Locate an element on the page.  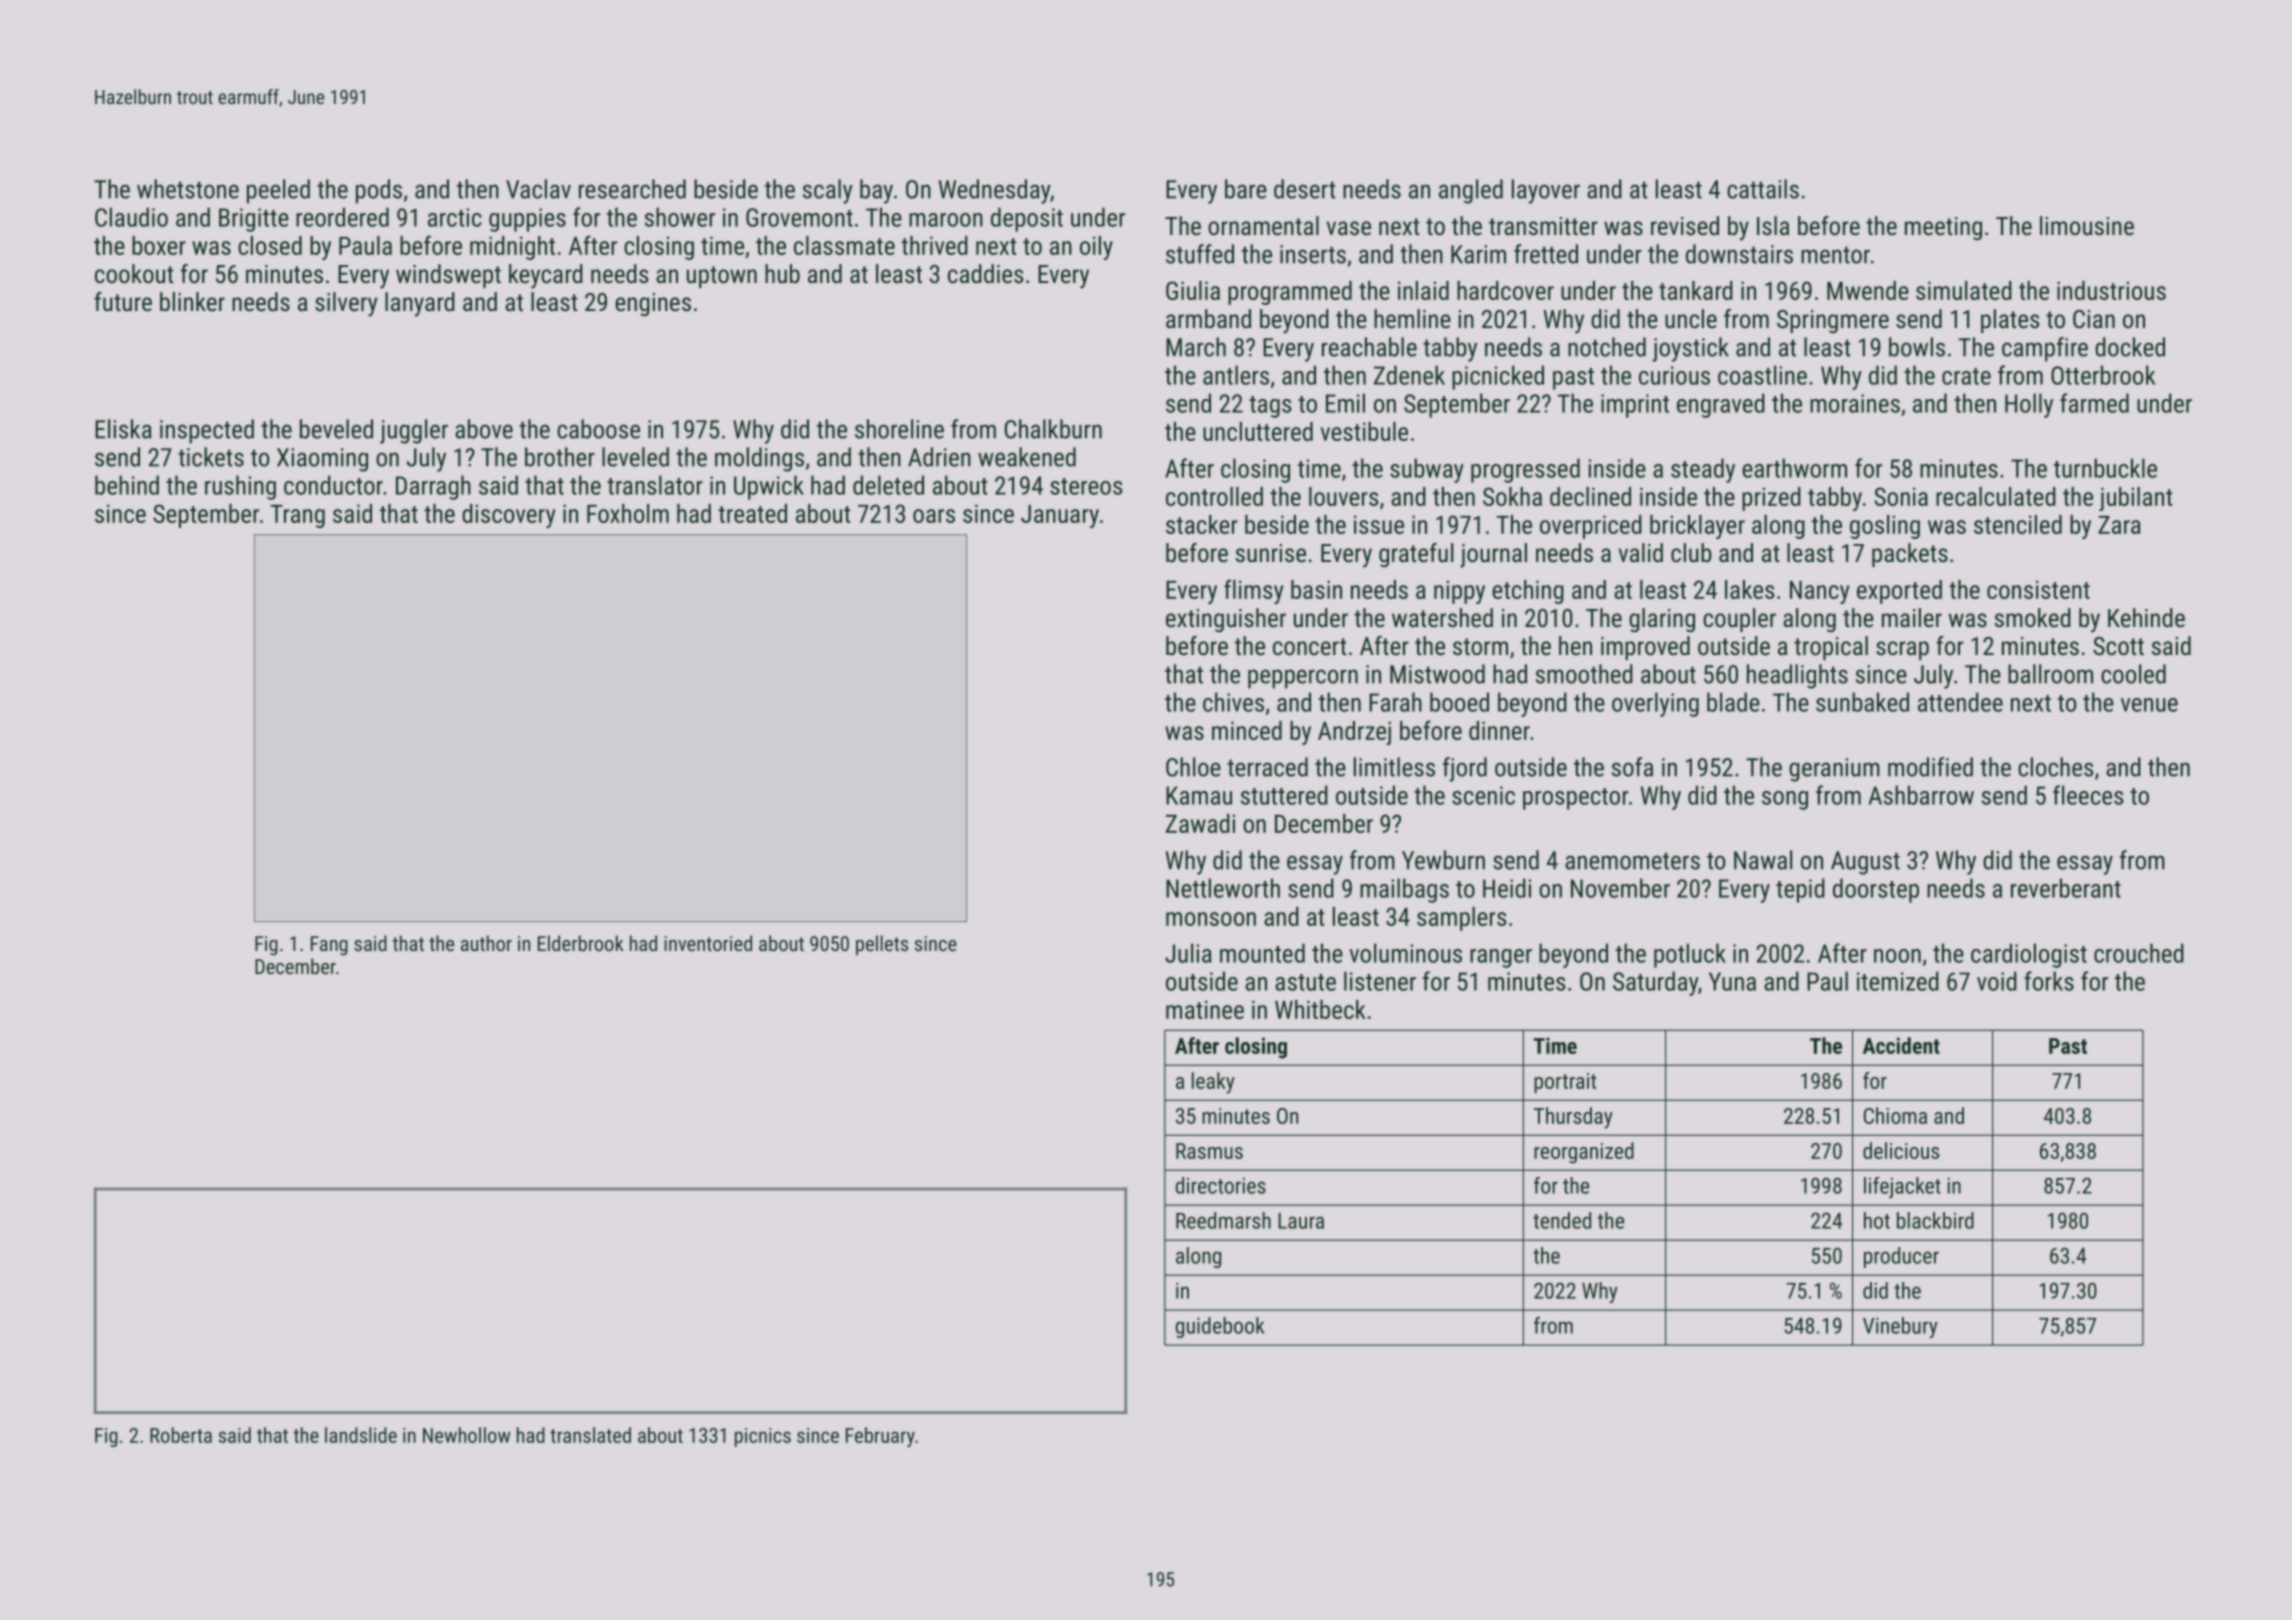
Fang is located at coordinates (329, 946).
